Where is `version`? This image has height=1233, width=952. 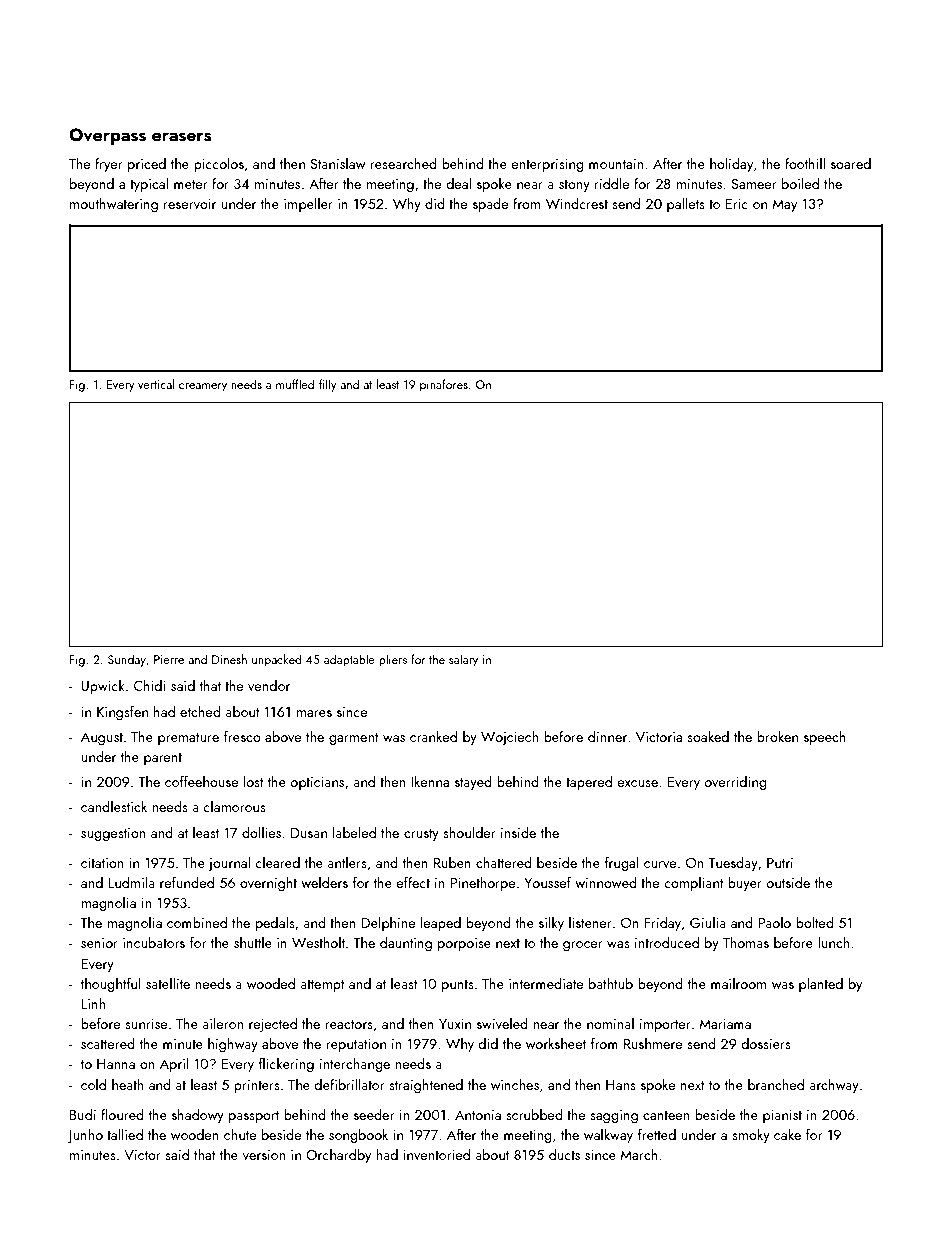
version is located at coordinates (264, 1155).
